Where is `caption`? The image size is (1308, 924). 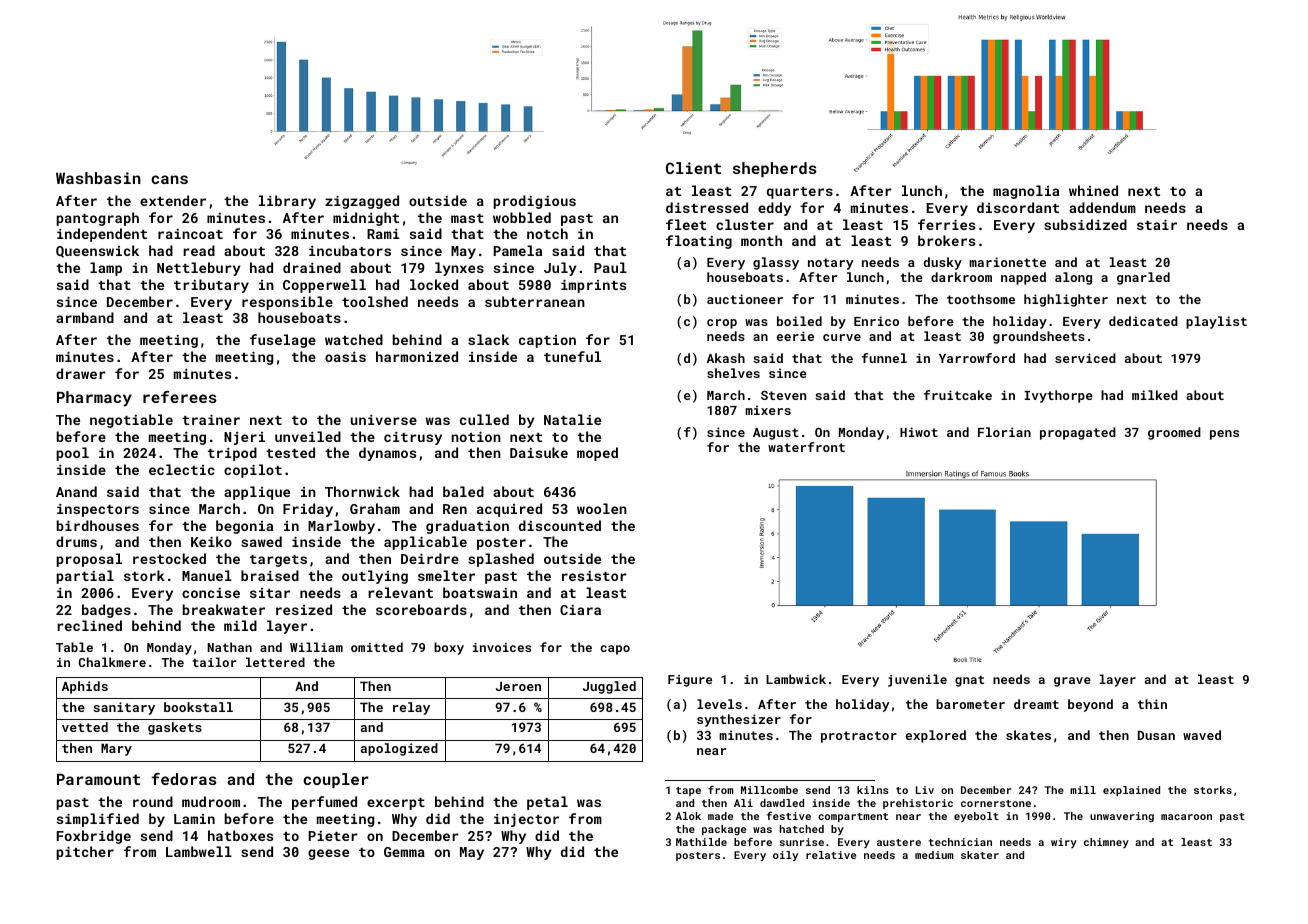 caption is located at coordinates (547, 341).
